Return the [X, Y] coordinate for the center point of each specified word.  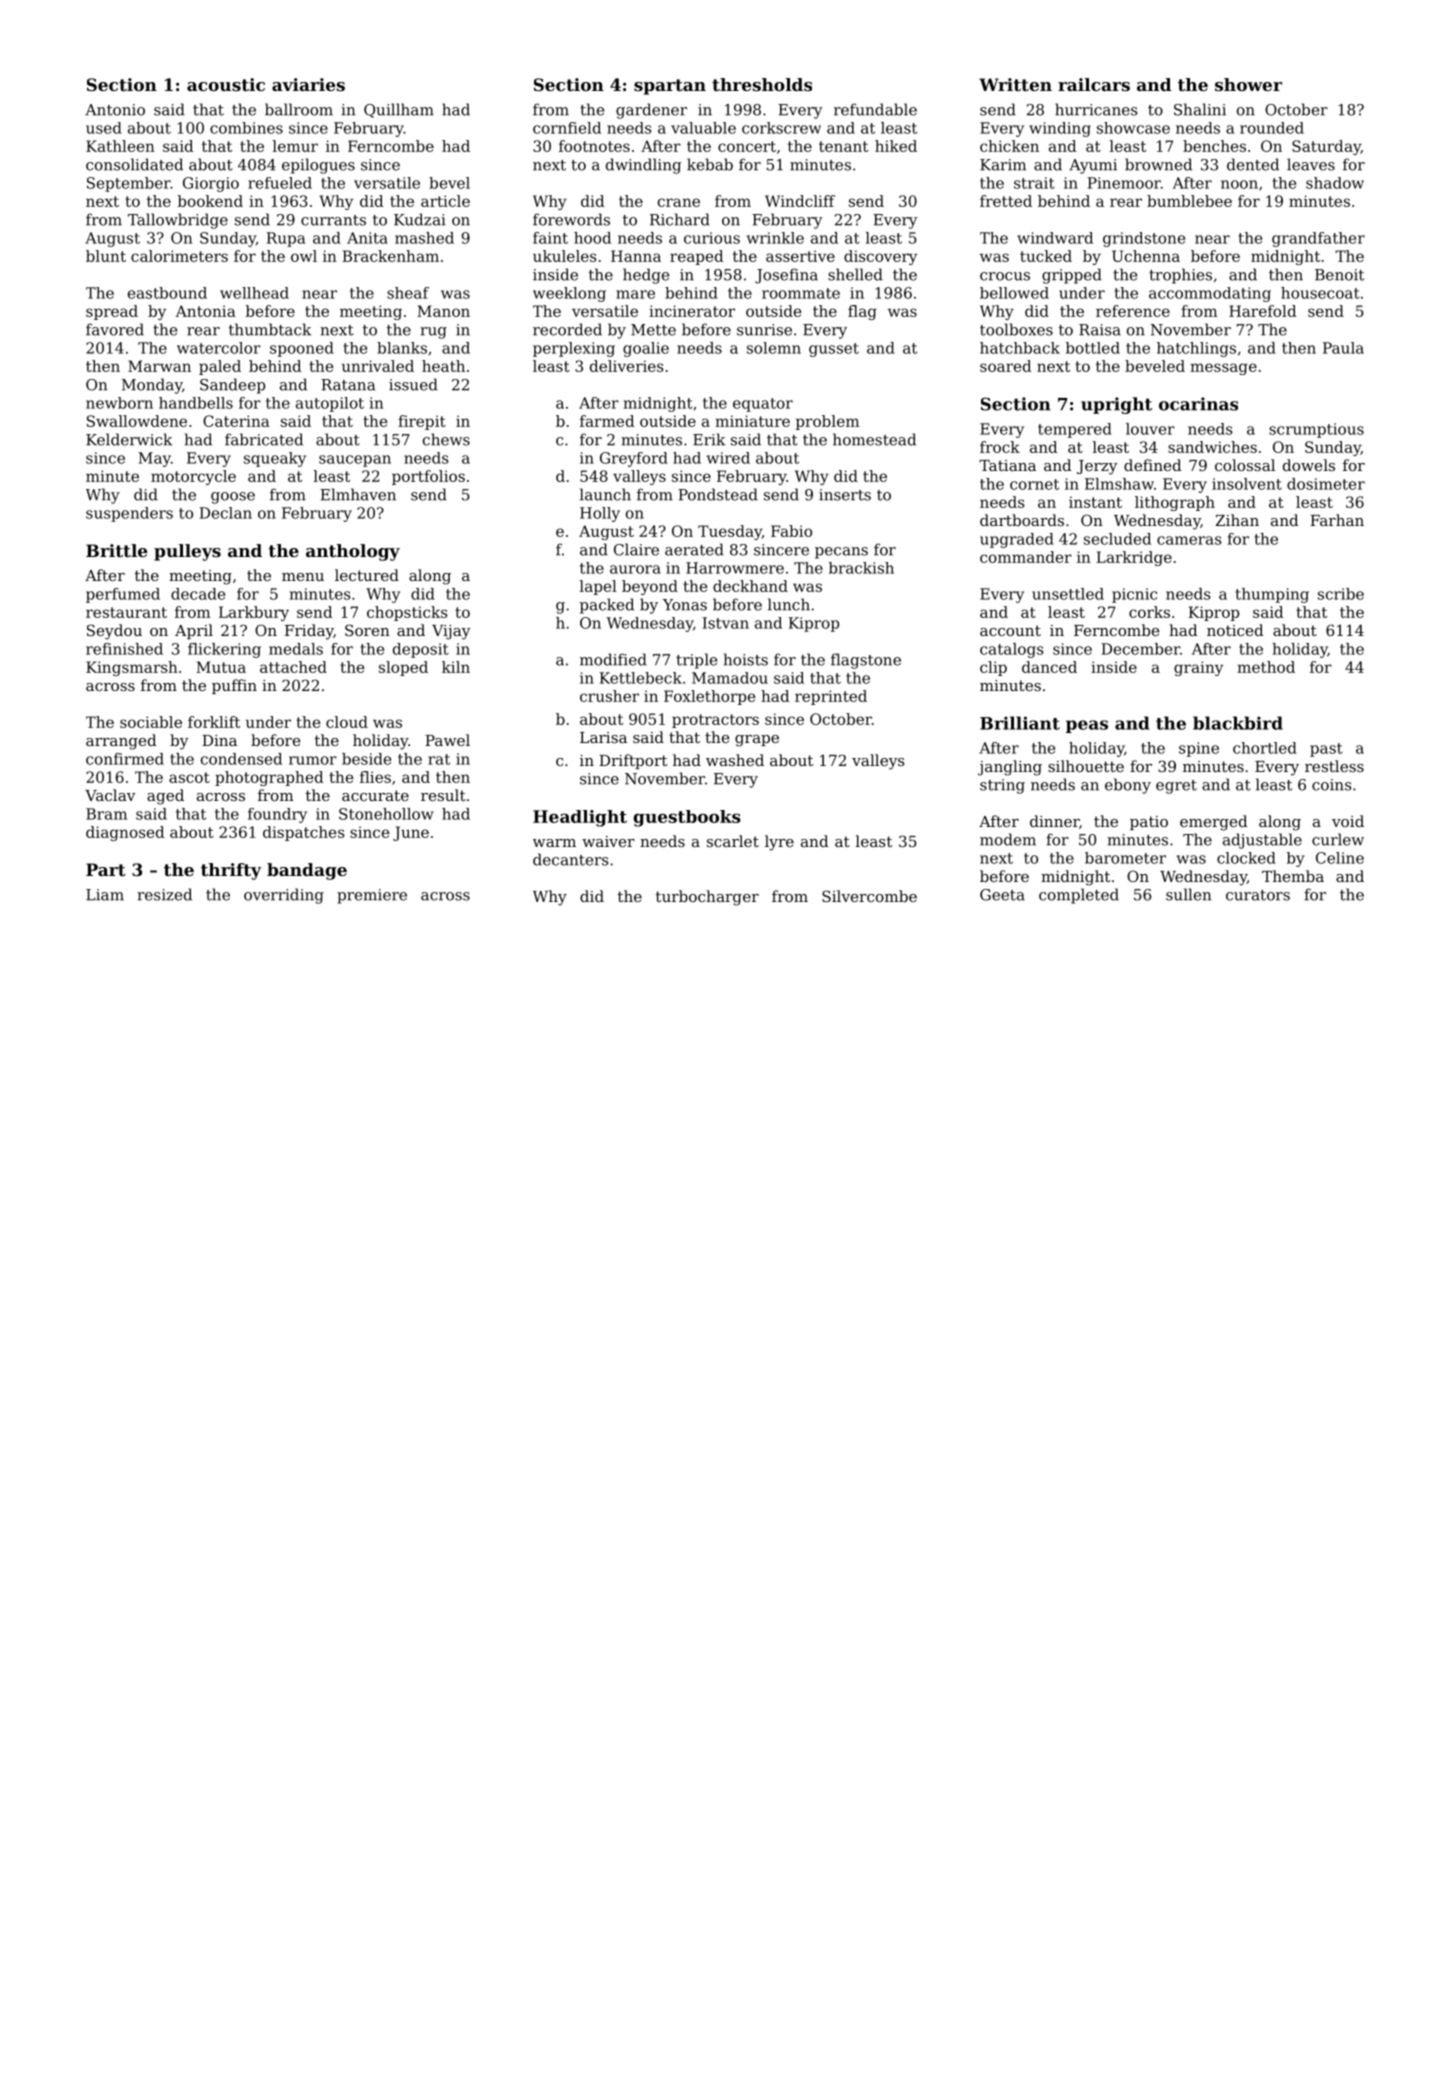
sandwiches [1212, 447]
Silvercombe [869, 896]
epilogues [318, 166]
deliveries [627, 366]
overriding [284, 896]
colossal [1245, 465]
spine [1199, 749]
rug [433, 333]
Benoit [1339, 275]
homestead [874, 439]
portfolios [428, 477]
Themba [1293, 876]
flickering [224, 650]
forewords [571, 219]
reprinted [831, 697]
